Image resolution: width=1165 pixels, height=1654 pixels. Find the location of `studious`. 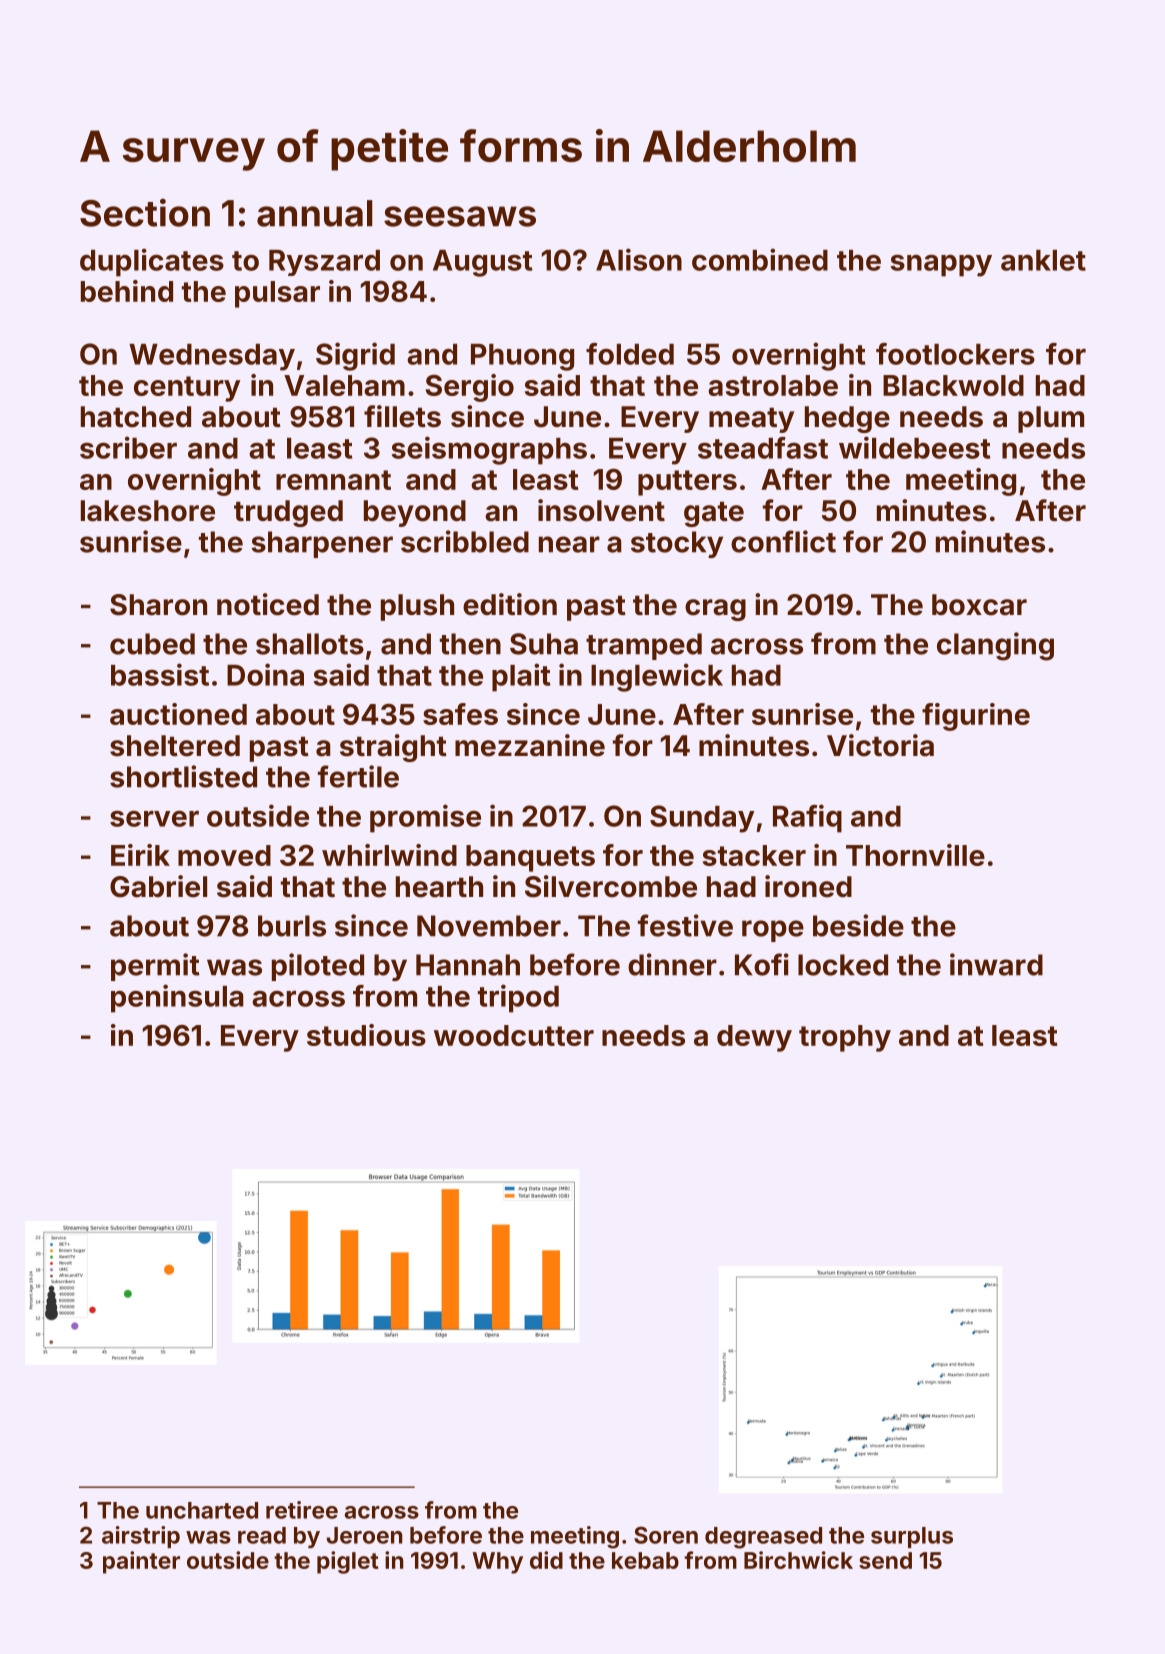

studious is located at coordinates (366, 1035).
